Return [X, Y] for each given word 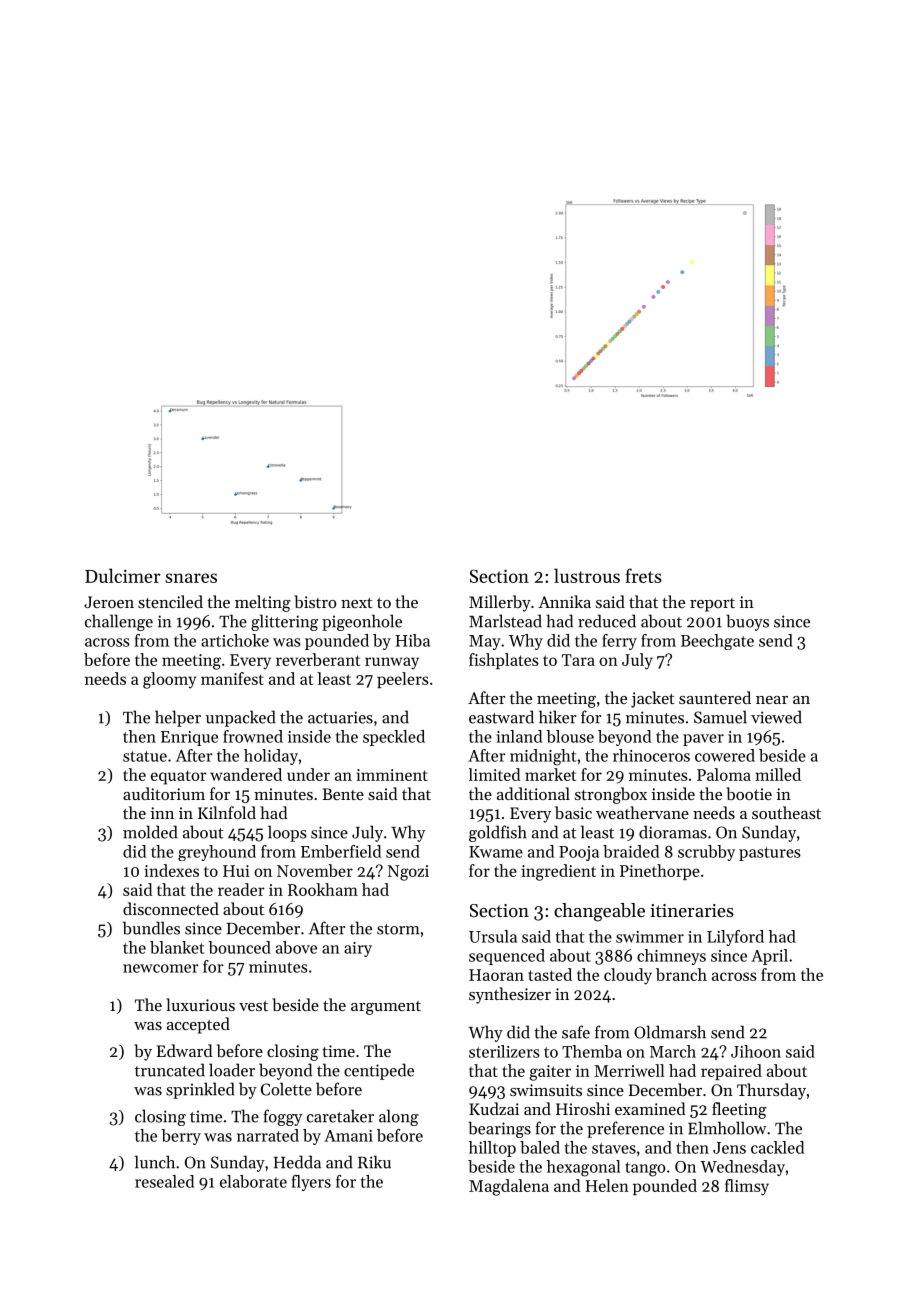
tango [645, 1169]
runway [392, 663]
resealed [164, 1181]
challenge [119, 622]
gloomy [169, 680]
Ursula [493, 936]
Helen [607, 1185]
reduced [607, 621]
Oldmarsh [670, 1032]
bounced [239, 947]
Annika [564, 601]
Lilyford [735, 938]
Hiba [412, 640]
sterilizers [504, 1051]
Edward [185, 1050]
